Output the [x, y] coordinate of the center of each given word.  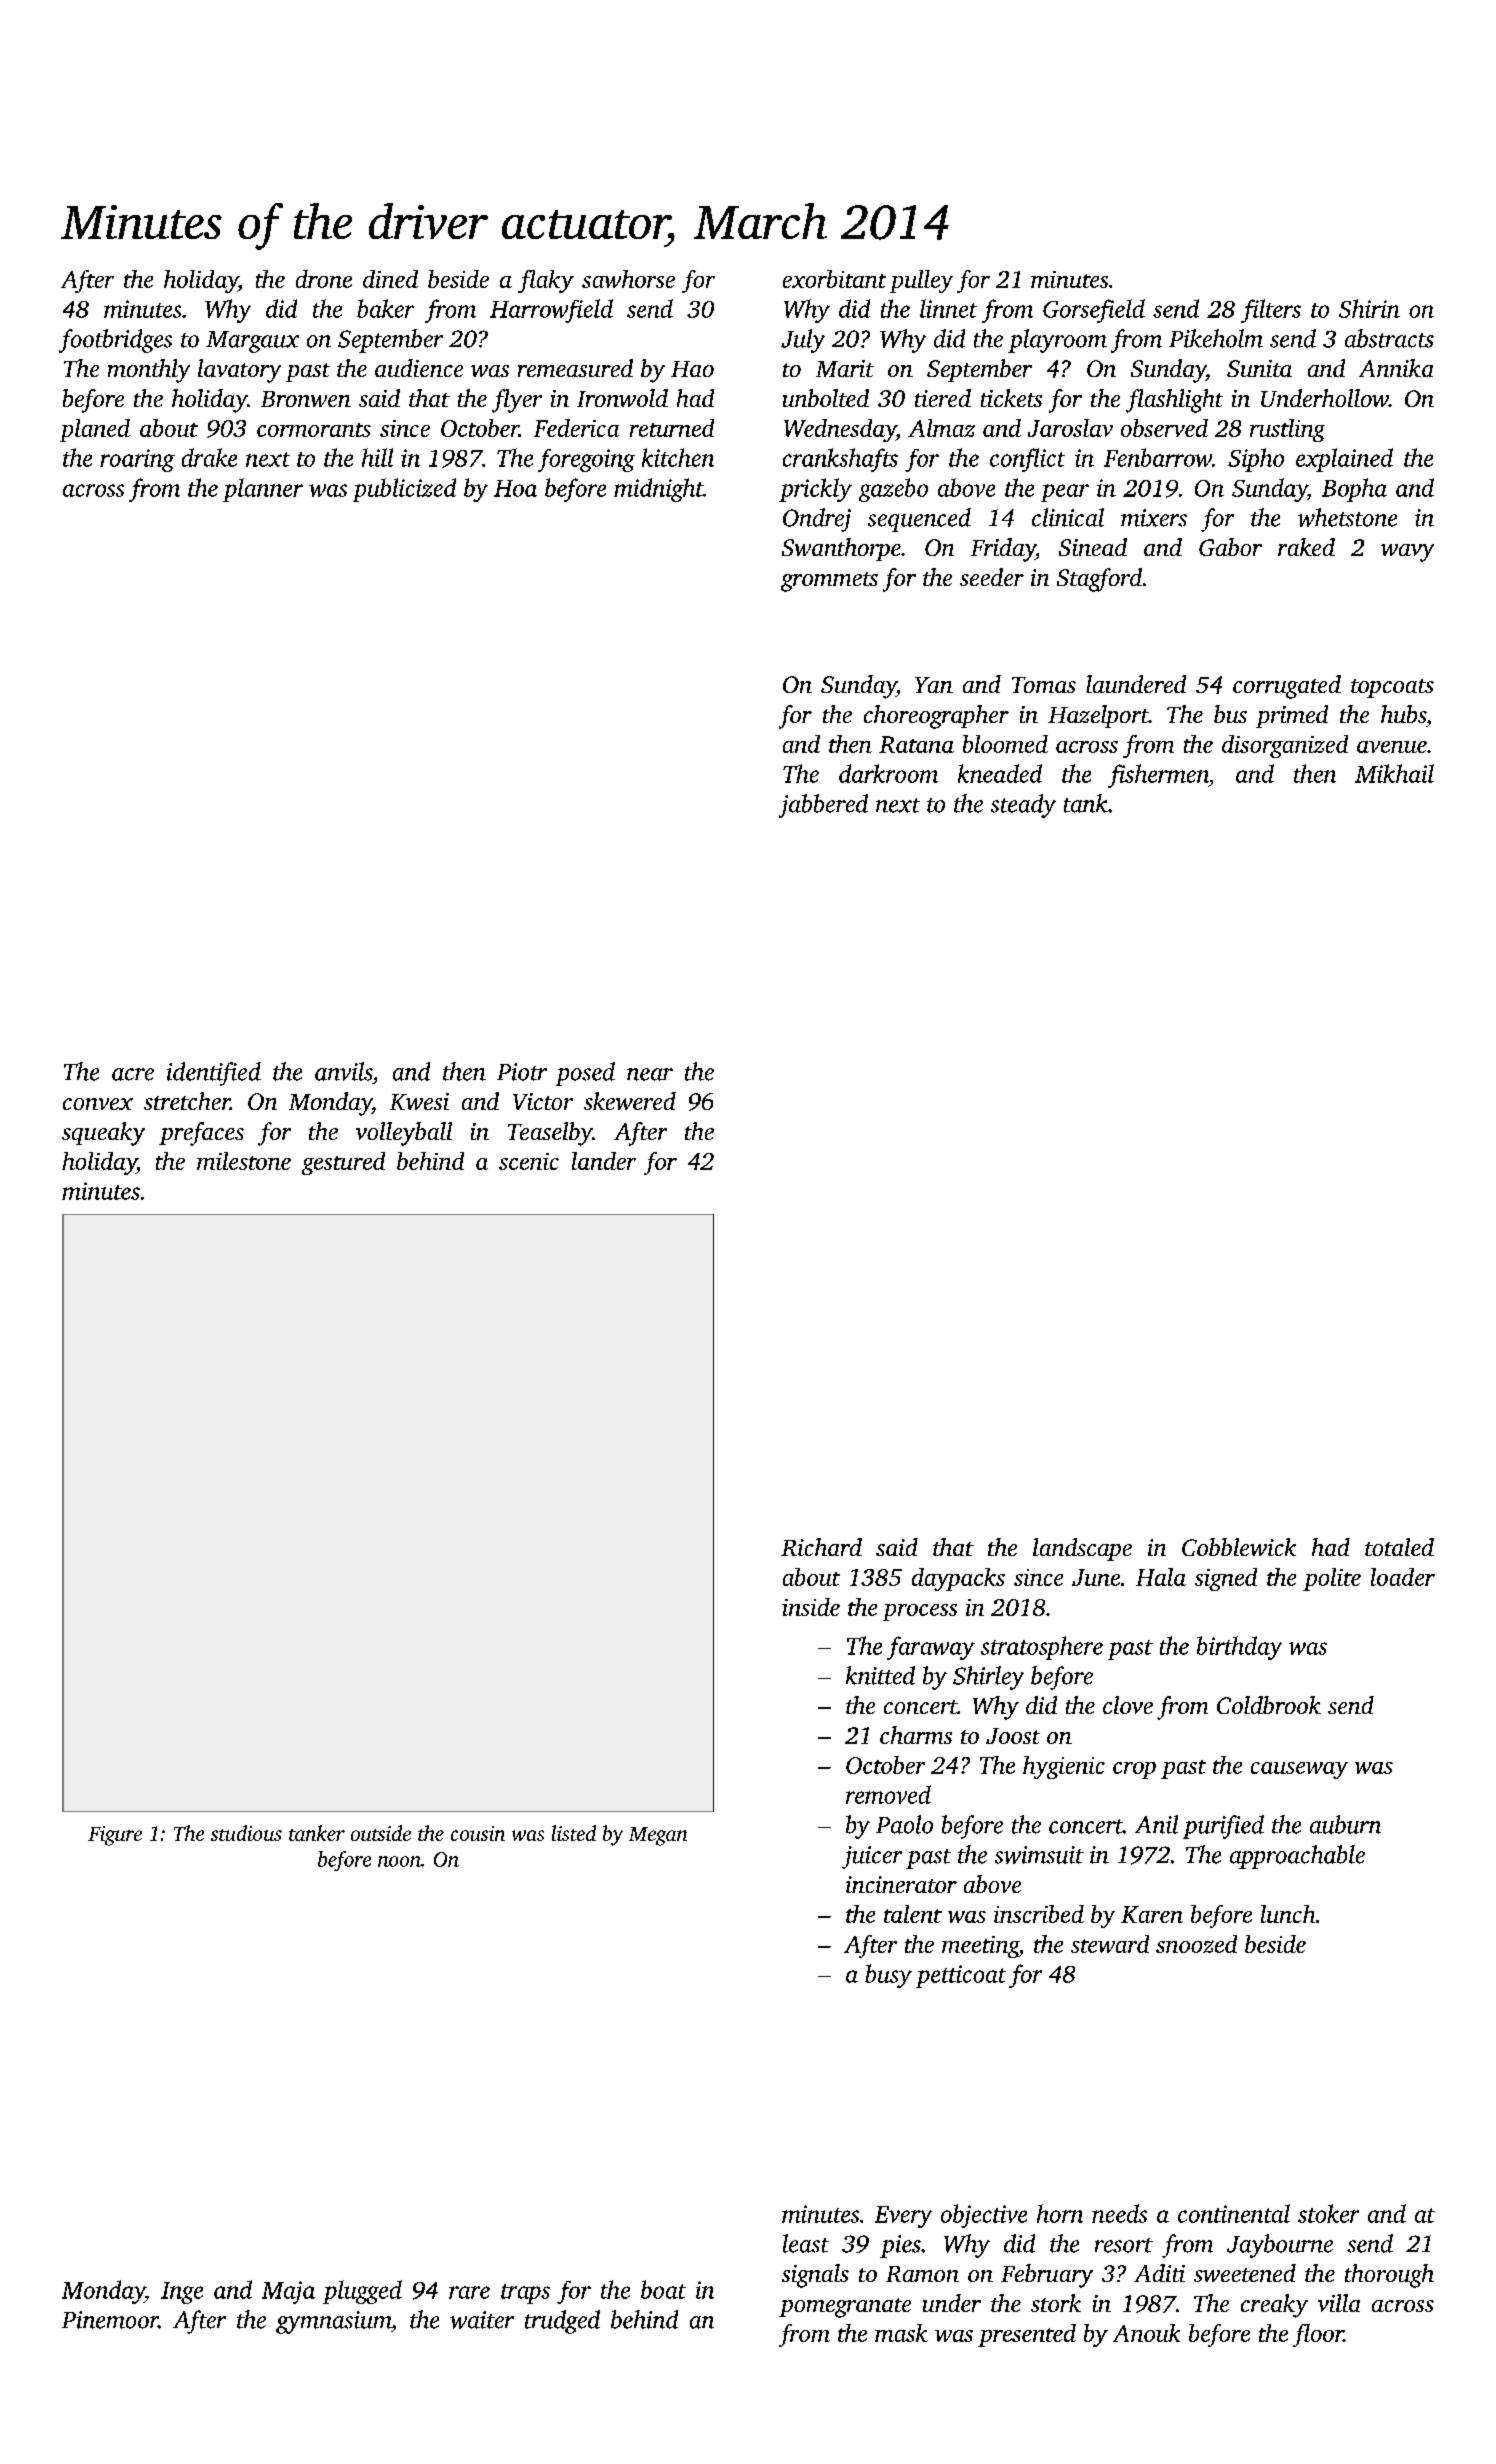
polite [1332, 1579]
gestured [343, 1163]
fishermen [1158, 776]
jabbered [823, 806]
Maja [288, 2292]
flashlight [1174, 401]
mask [901, 2333]
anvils [343, 1071]
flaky [546, 281]
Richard [821, 1547]
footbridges [115, 341]
